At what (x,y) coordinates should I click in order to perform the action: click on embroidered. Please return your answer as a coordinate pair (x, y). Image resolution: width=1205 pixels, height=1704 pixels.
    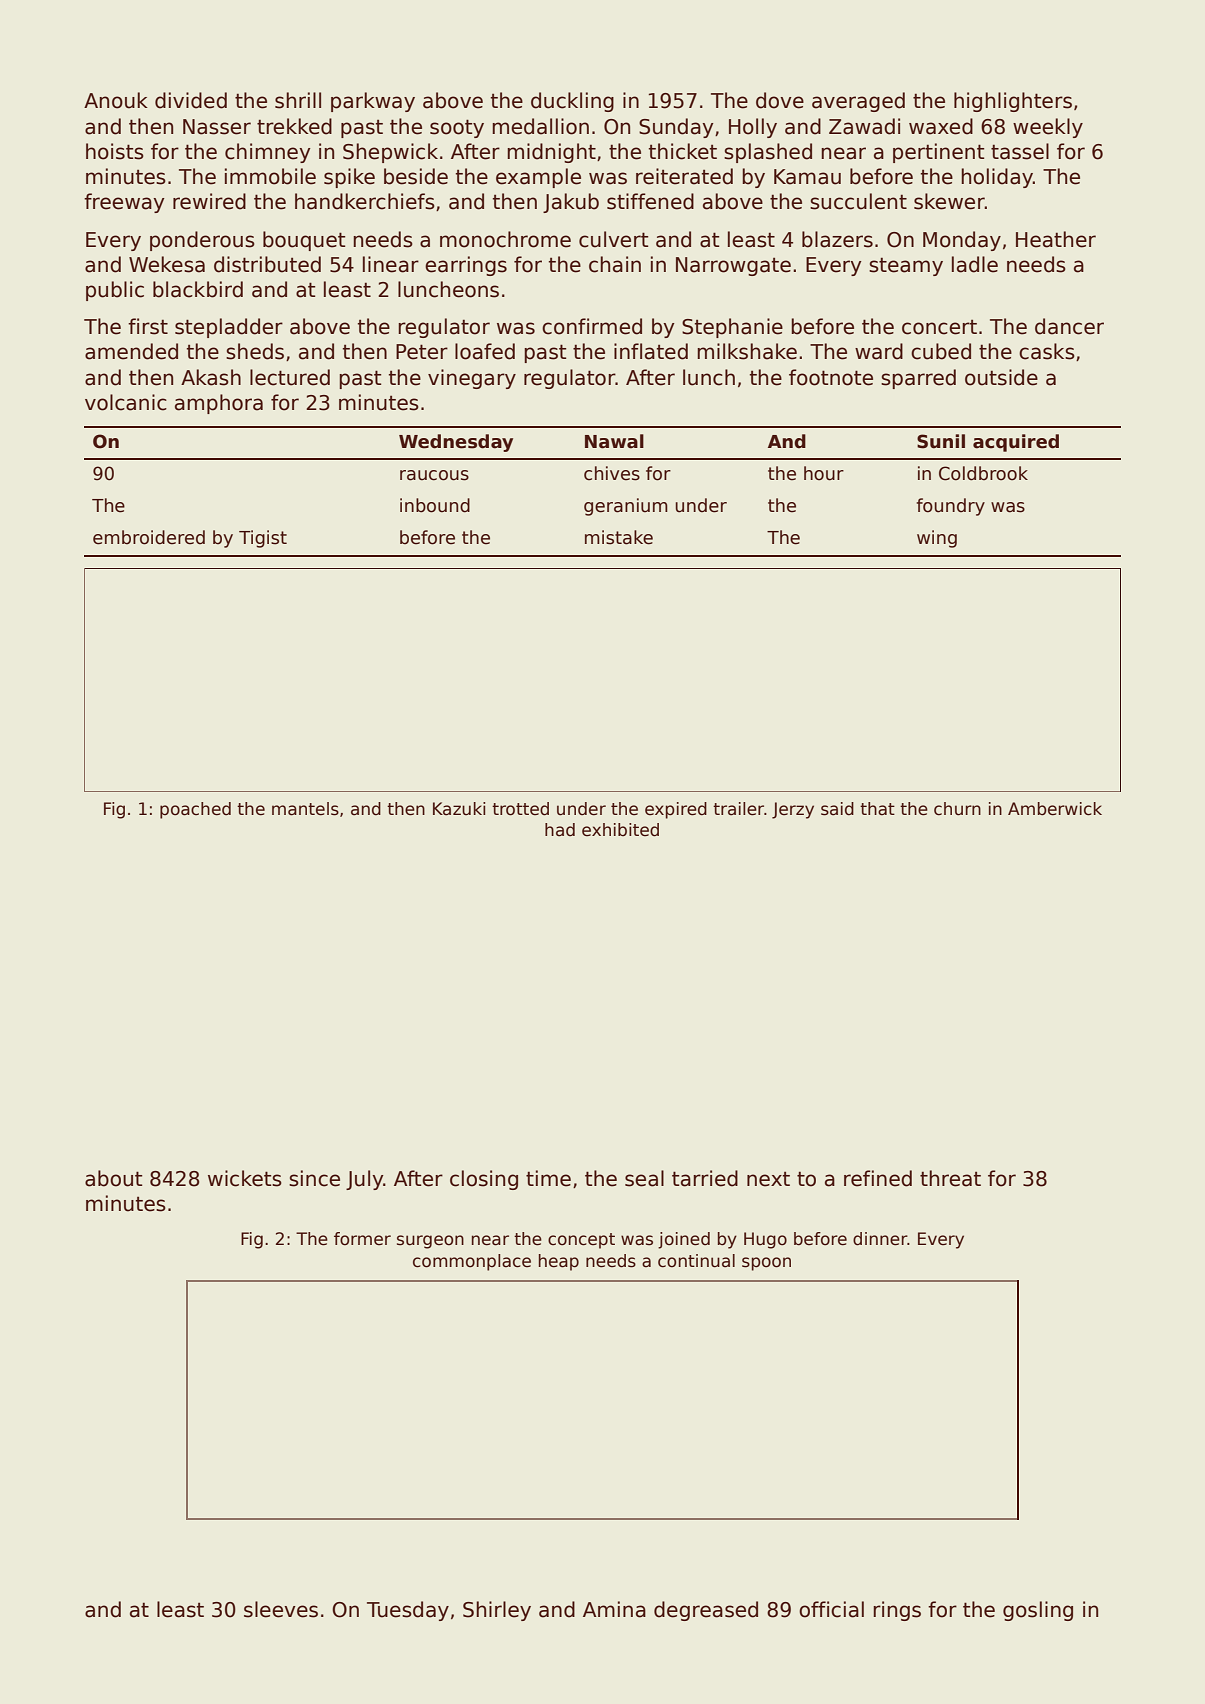
    Looking at the image, I should click on (149, 537).
